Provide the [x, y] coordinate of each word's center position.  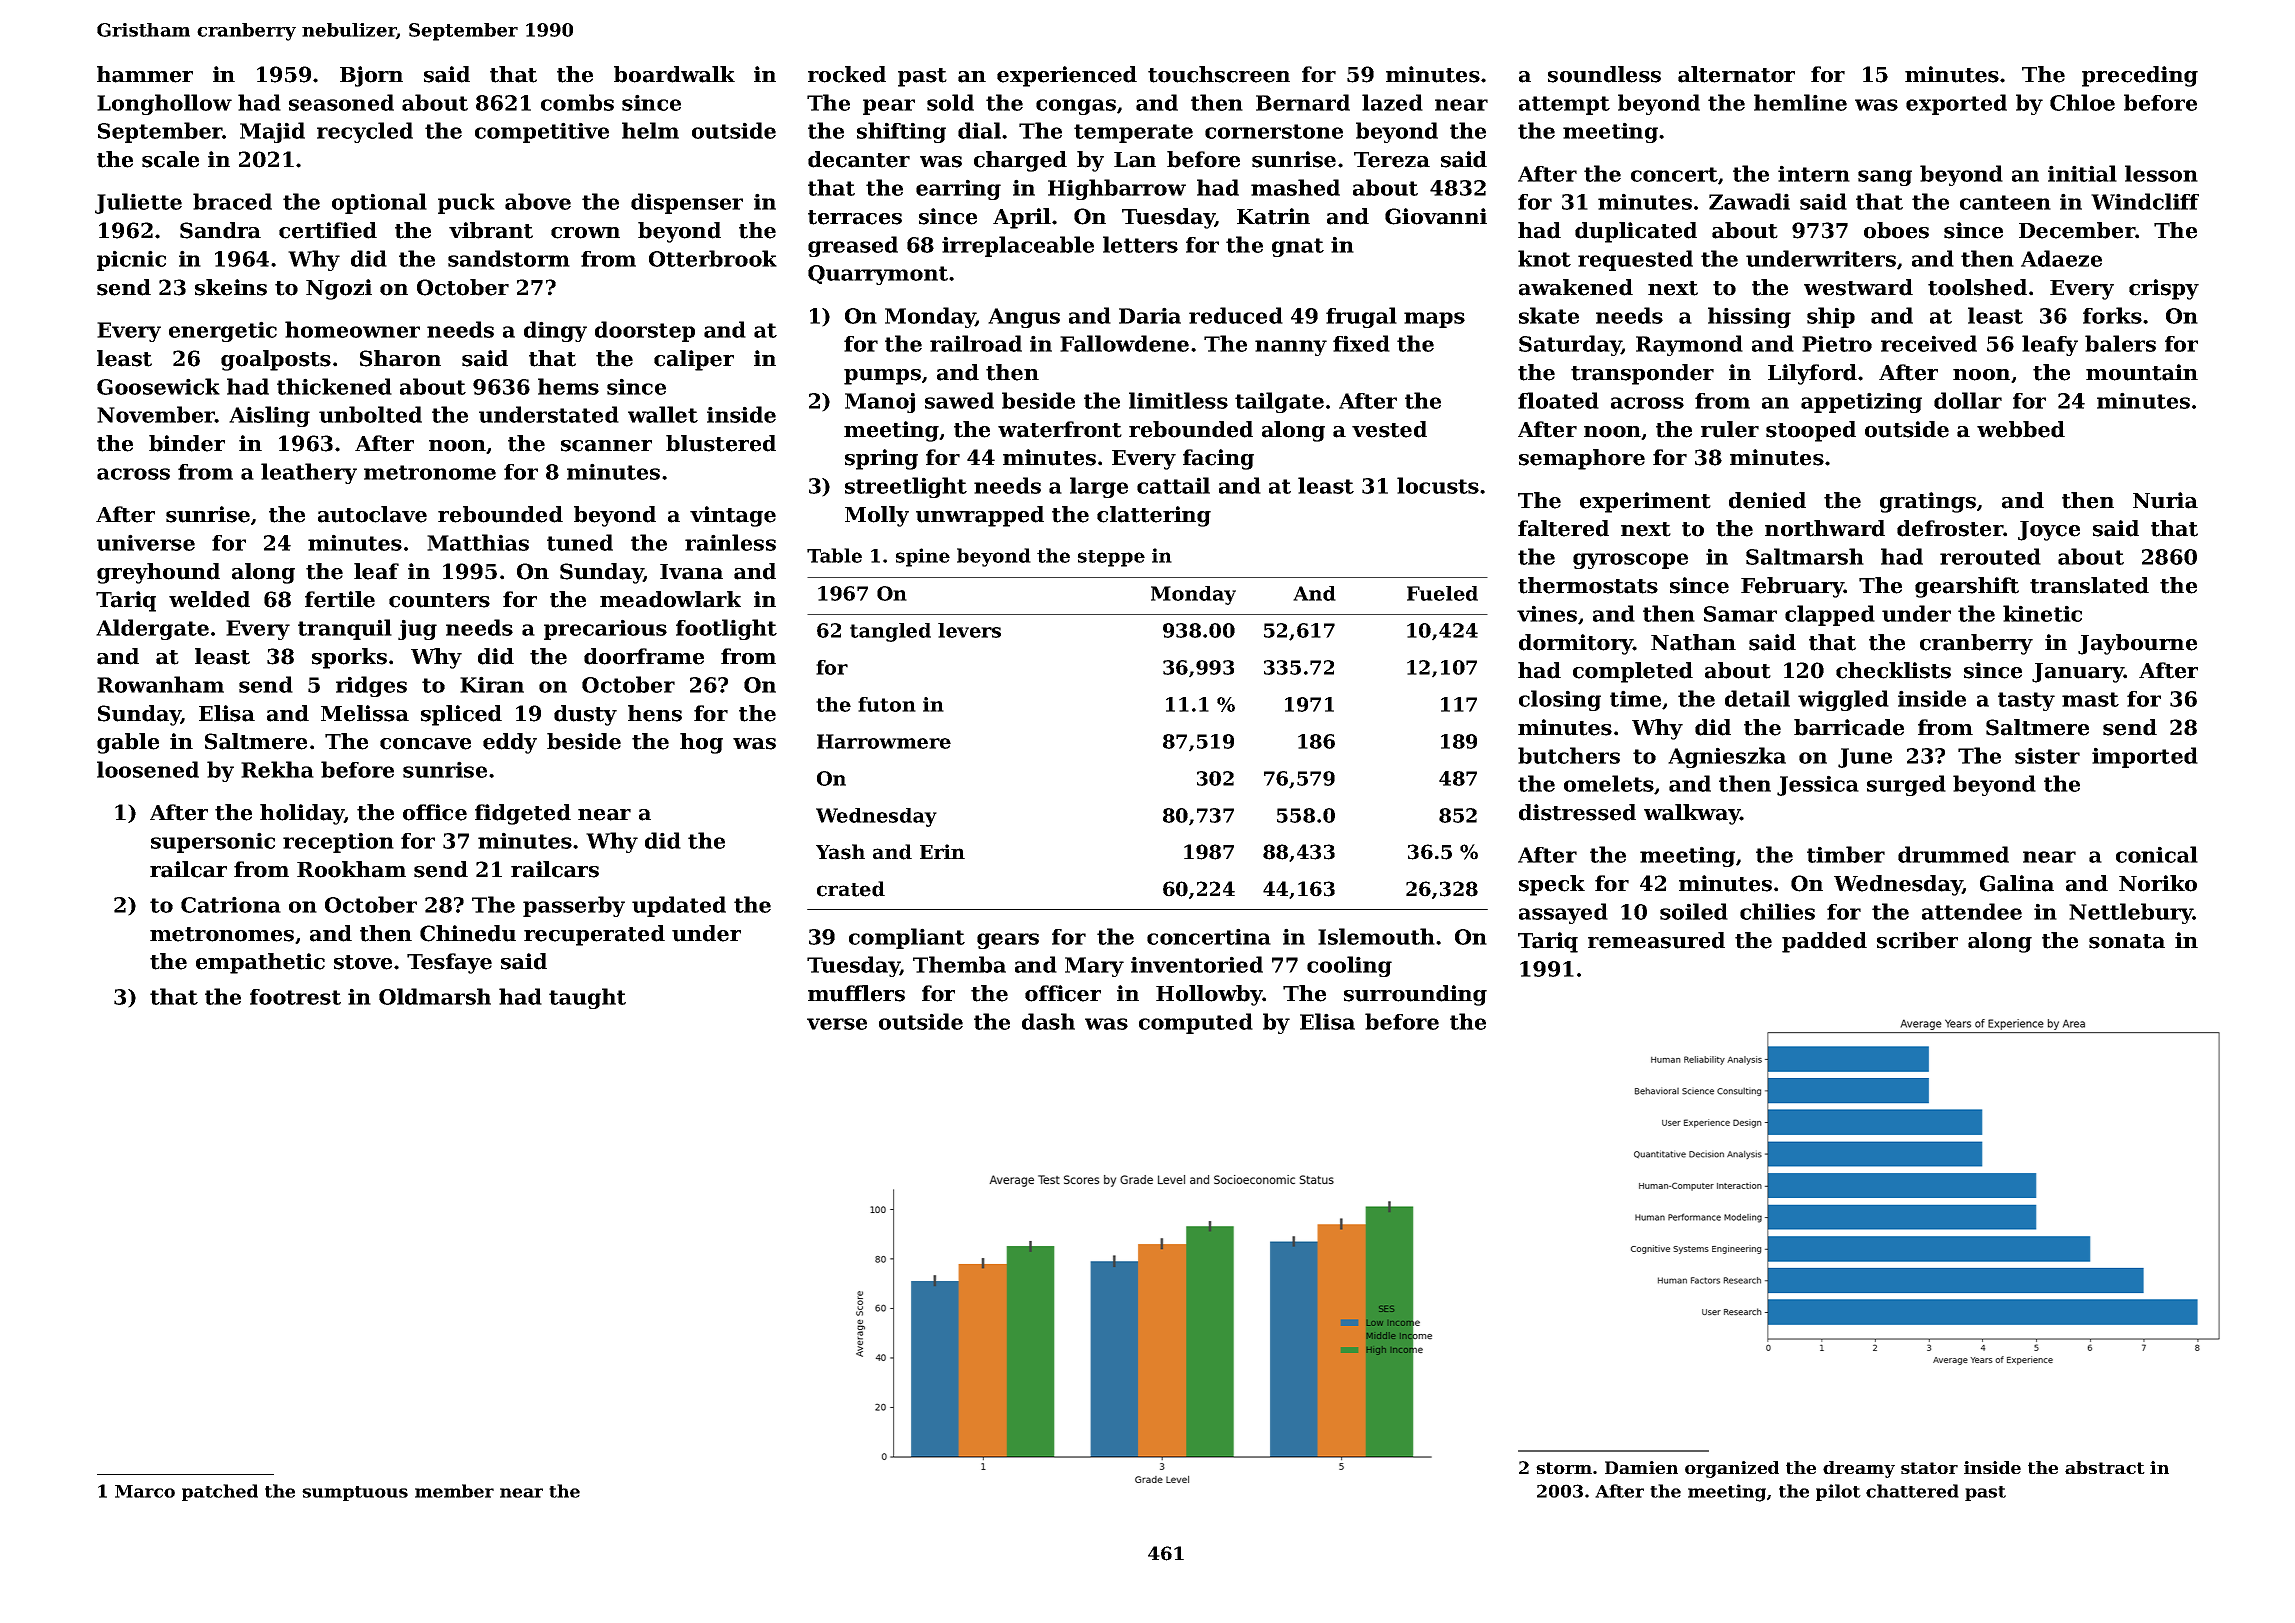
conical [2157, 854]
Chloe [2082, 102]
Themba [959, 964]
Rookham [351, 869]
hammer [145, 74]
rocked [847, 74]
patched [220, 1492]
